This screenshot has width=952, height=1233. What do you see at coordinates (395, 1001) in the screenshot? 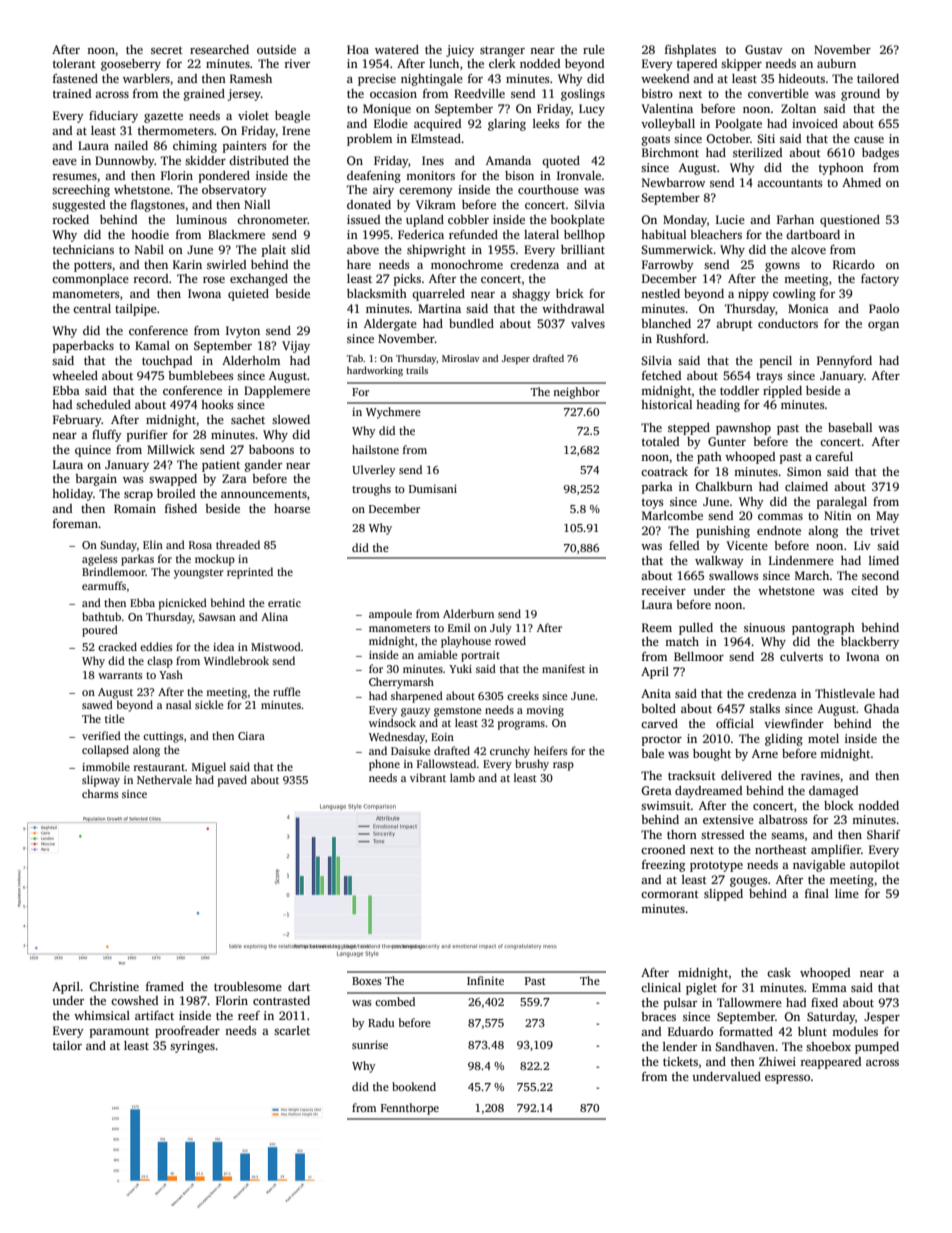
I see `combed` at bounding box center [395, 1001].
